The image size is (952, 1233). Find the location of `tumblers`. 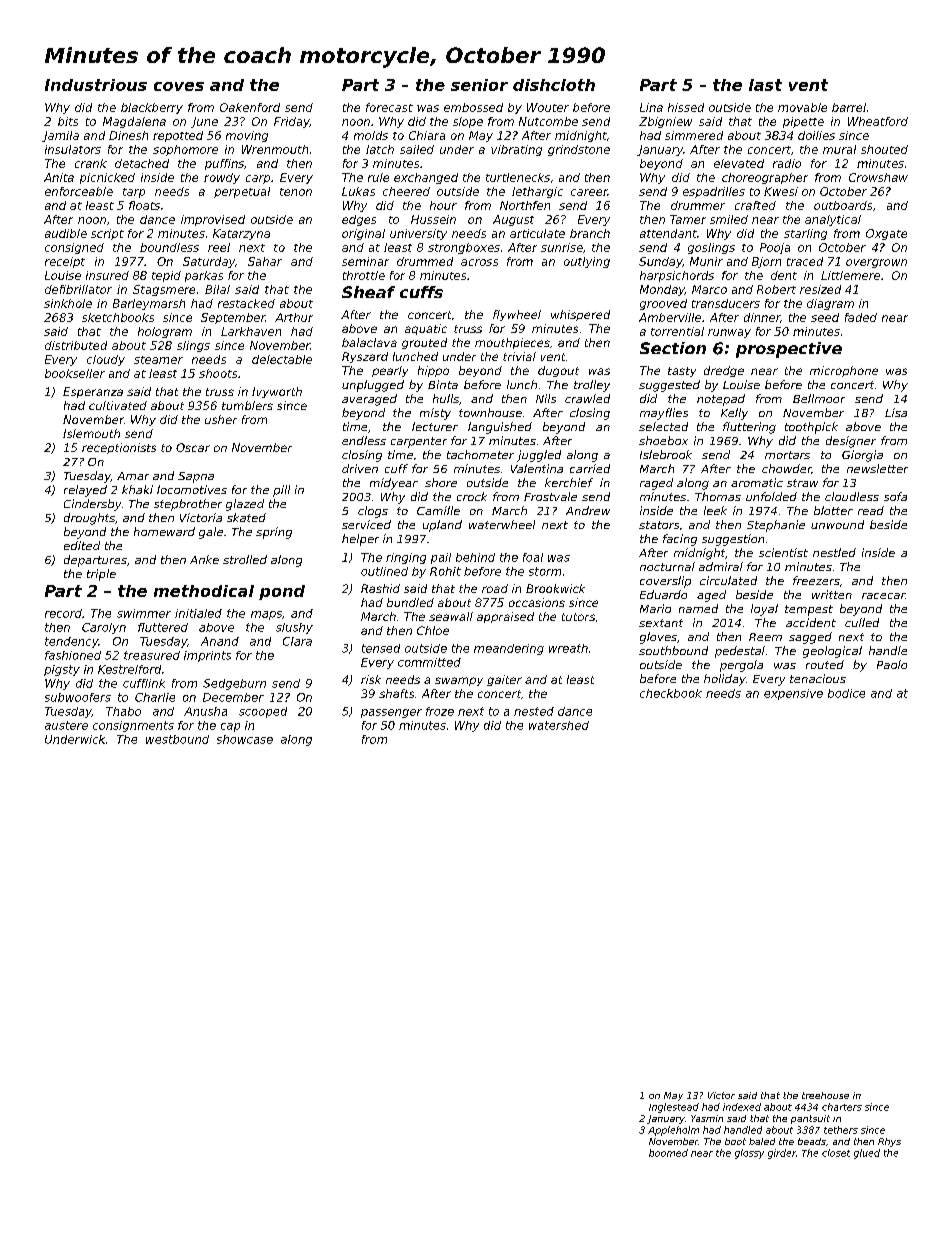

tumblers is located at coordinates (247, 405).
